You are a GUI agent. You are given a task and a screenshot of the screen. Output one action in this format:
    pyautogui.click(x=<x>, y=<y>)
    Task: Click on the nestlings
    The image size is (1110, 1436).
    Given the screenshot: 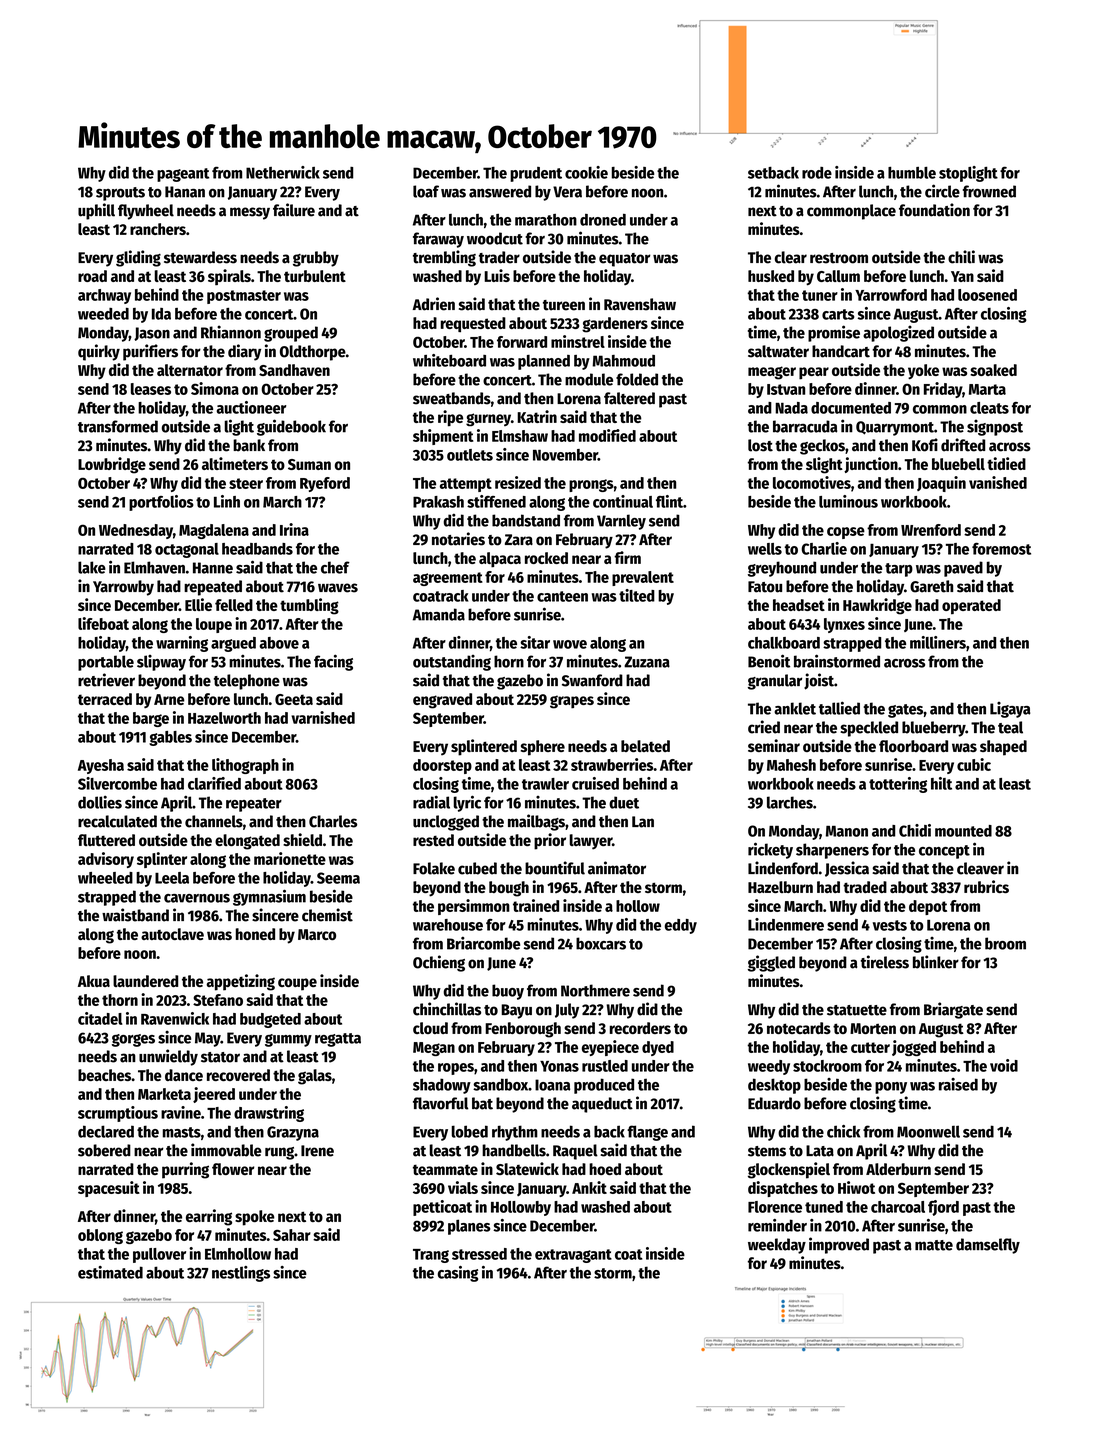 What is the action you would take?
    pyautogui.click(x=241, y=1274)
